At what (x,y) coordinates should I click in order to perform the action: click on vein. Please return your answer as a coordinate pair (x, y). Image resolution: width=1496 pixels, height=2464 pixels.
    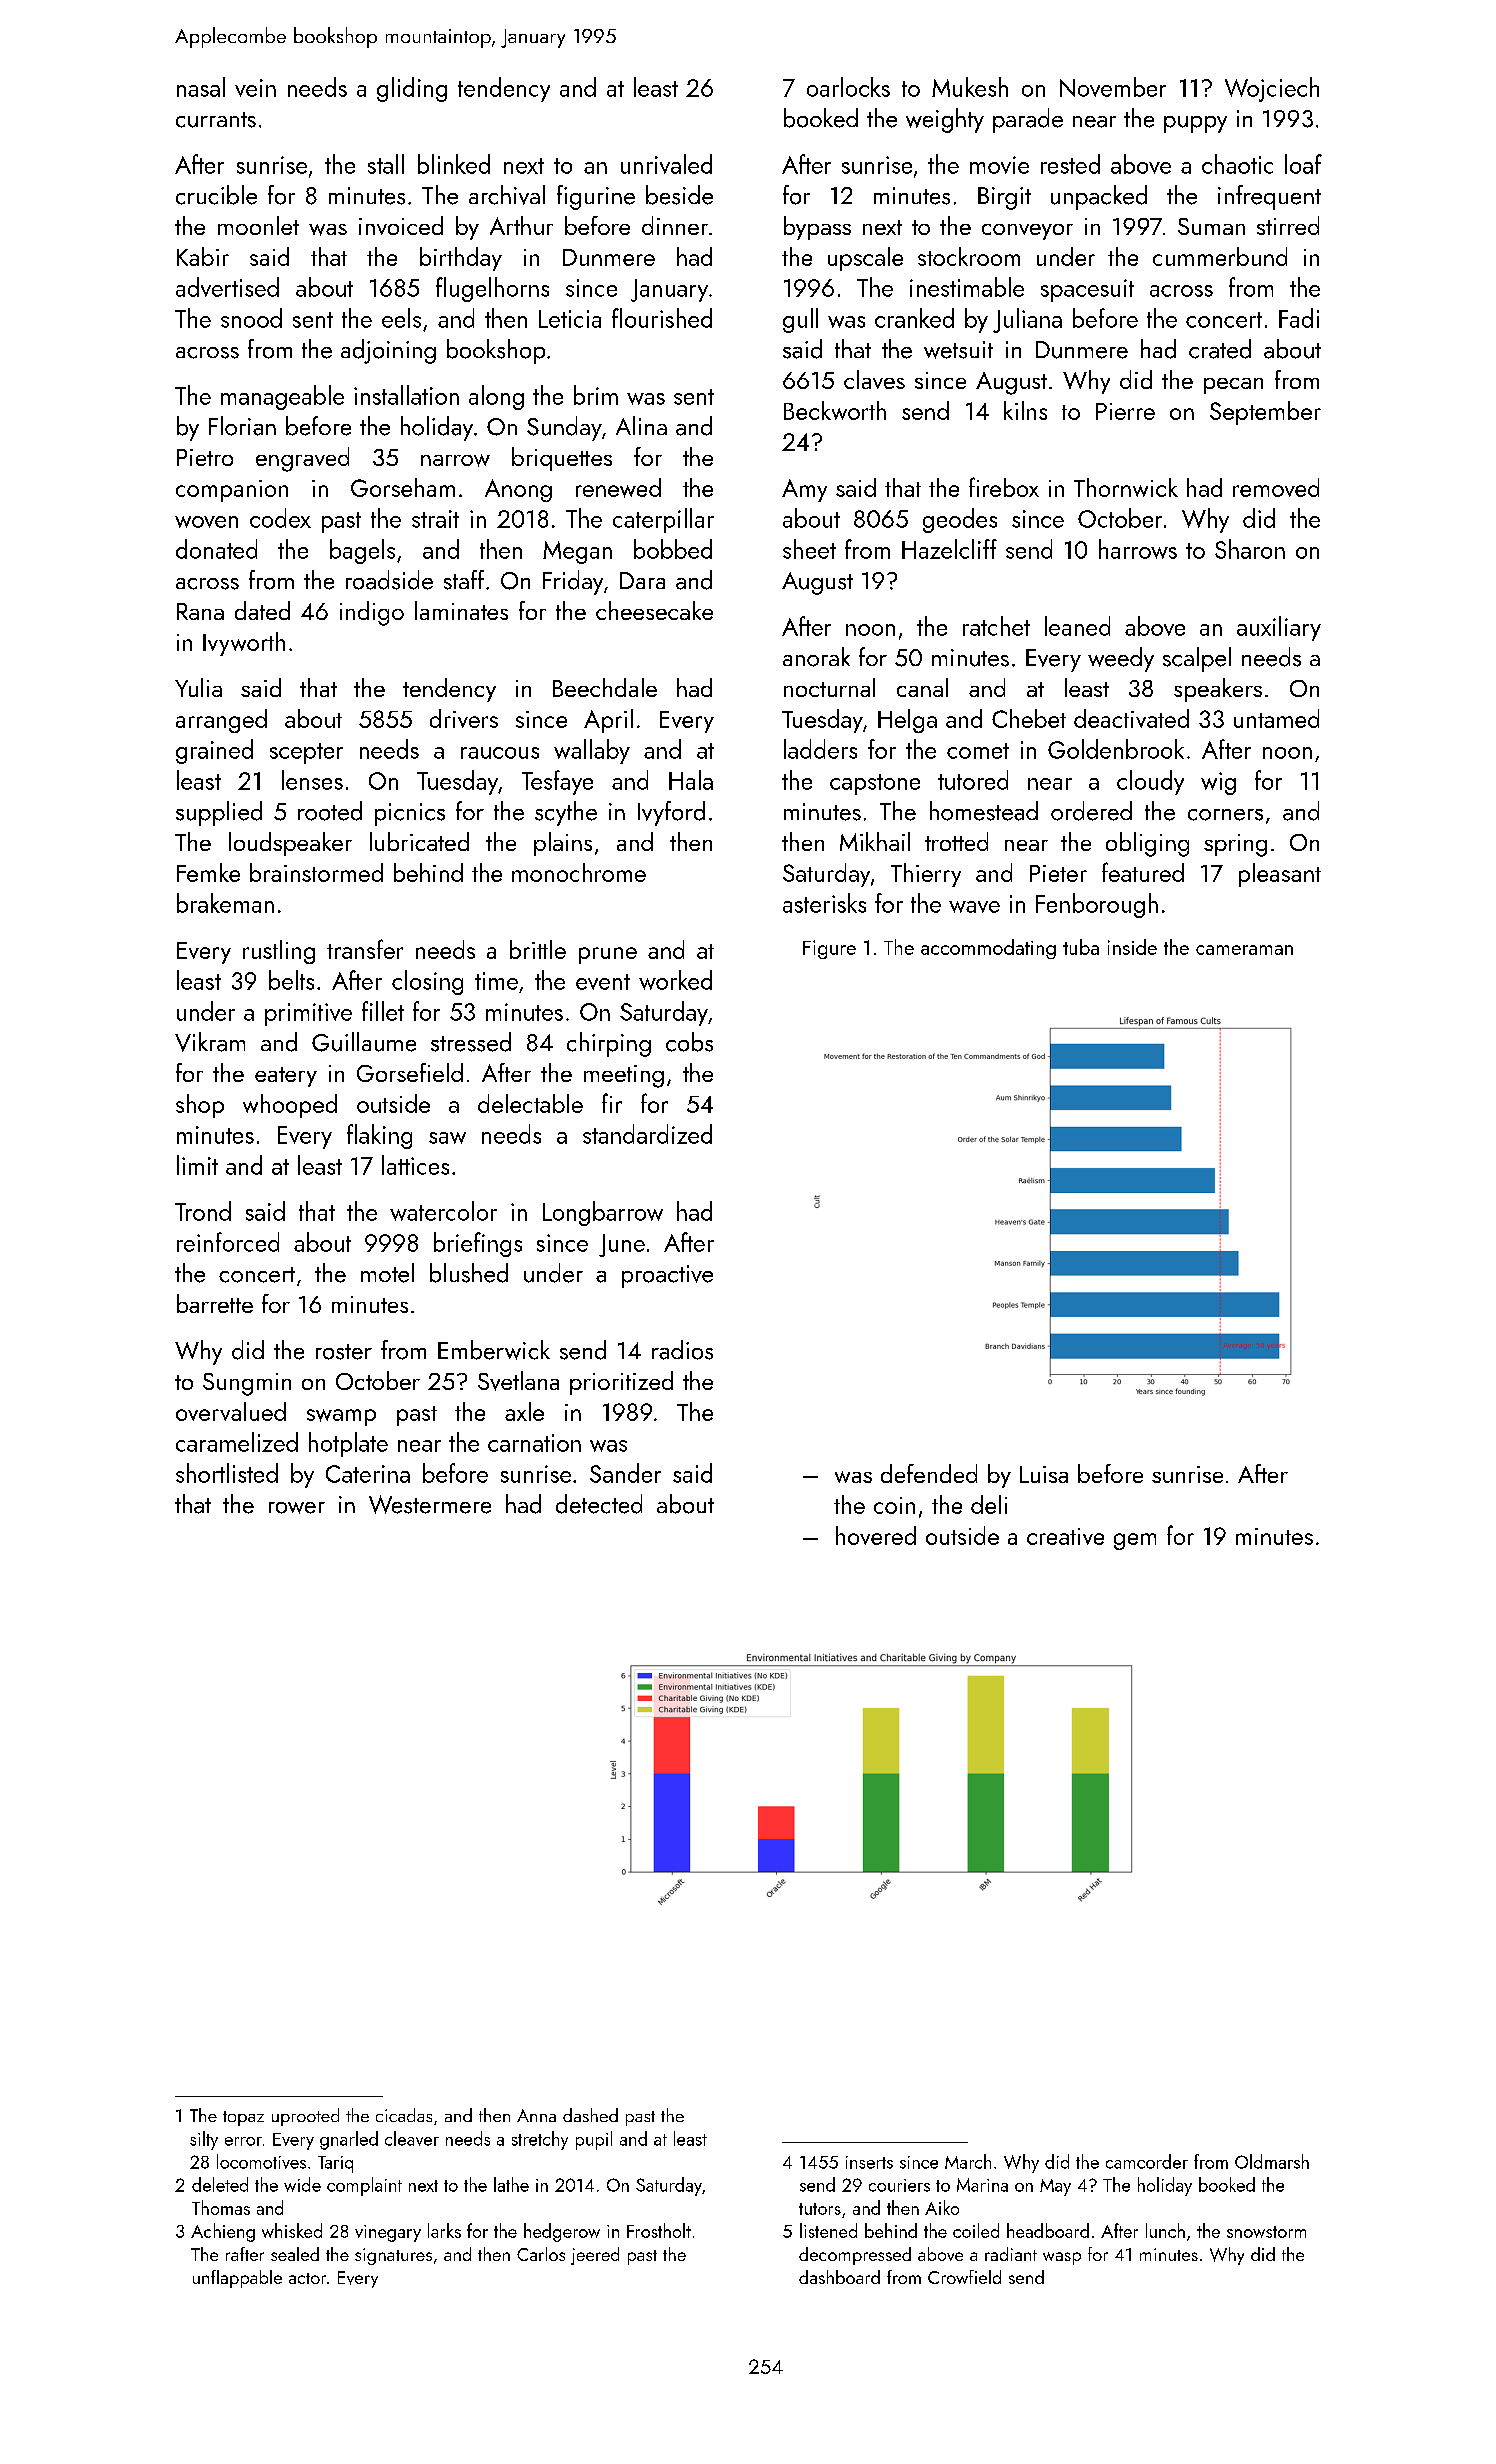
    Looking at the image, I should click on (255, 88).
